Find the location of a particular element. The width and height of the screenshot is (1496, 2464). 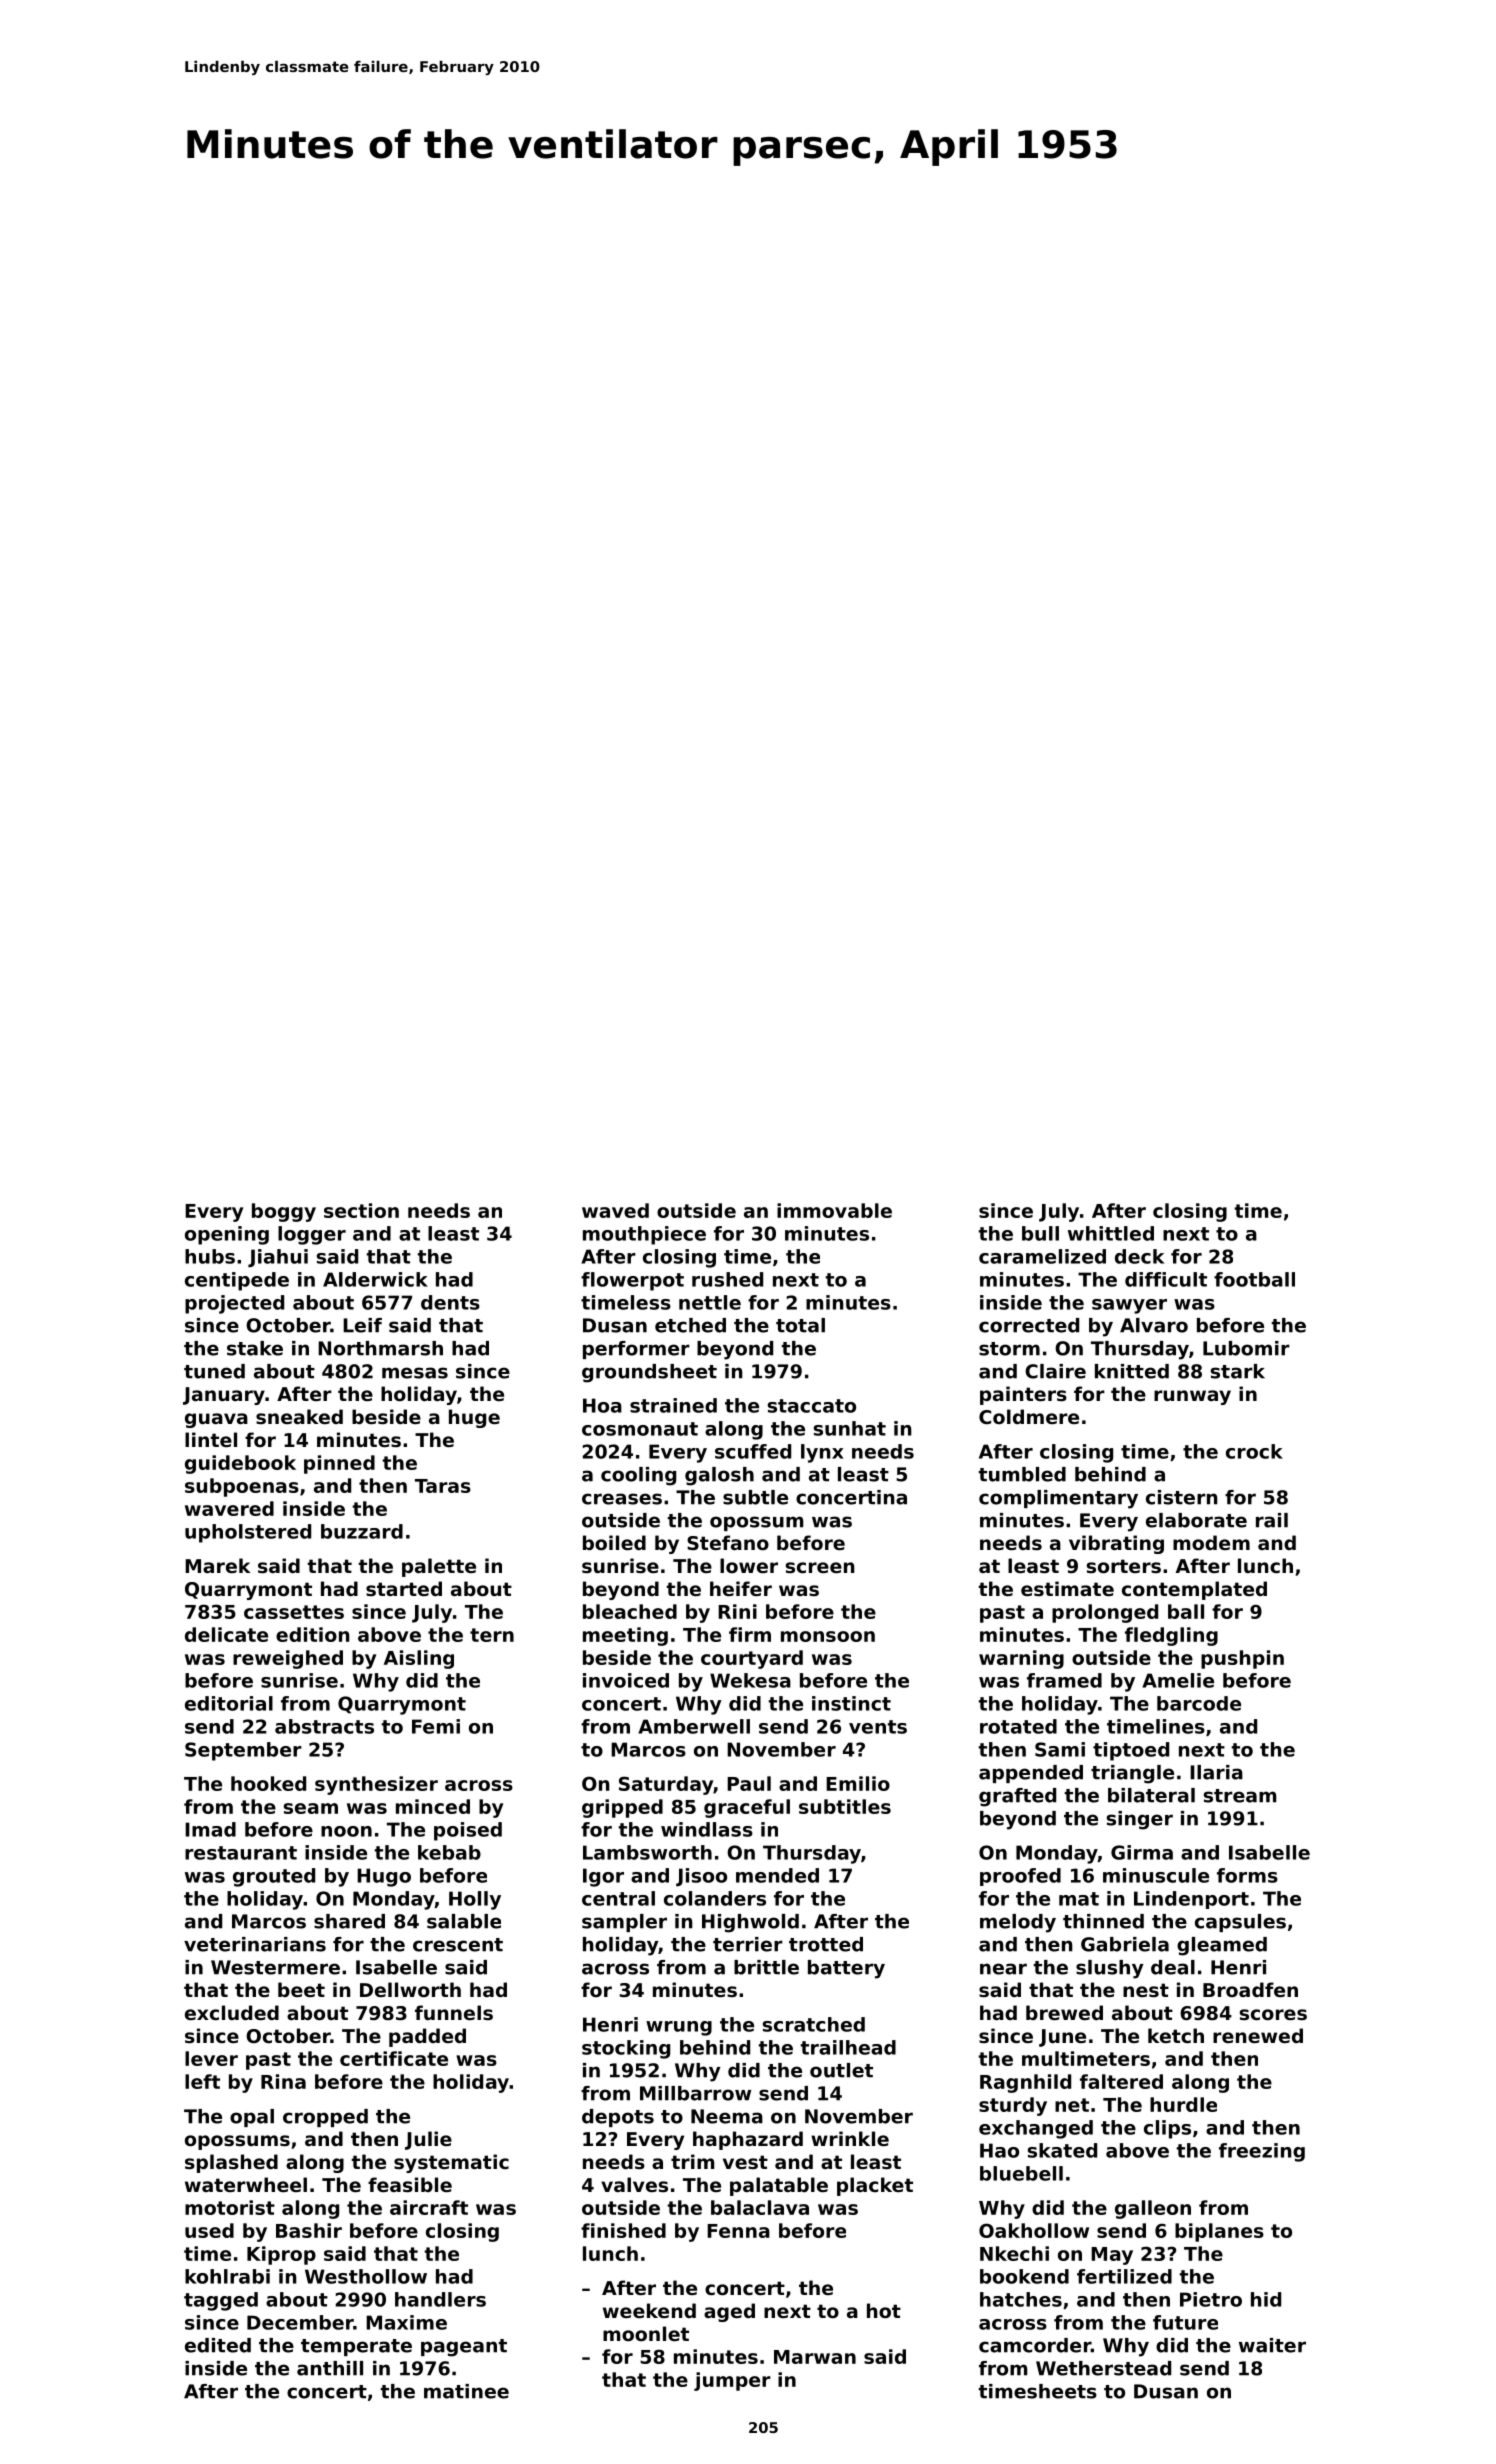

depots is located at coordinates (618, 2118).
